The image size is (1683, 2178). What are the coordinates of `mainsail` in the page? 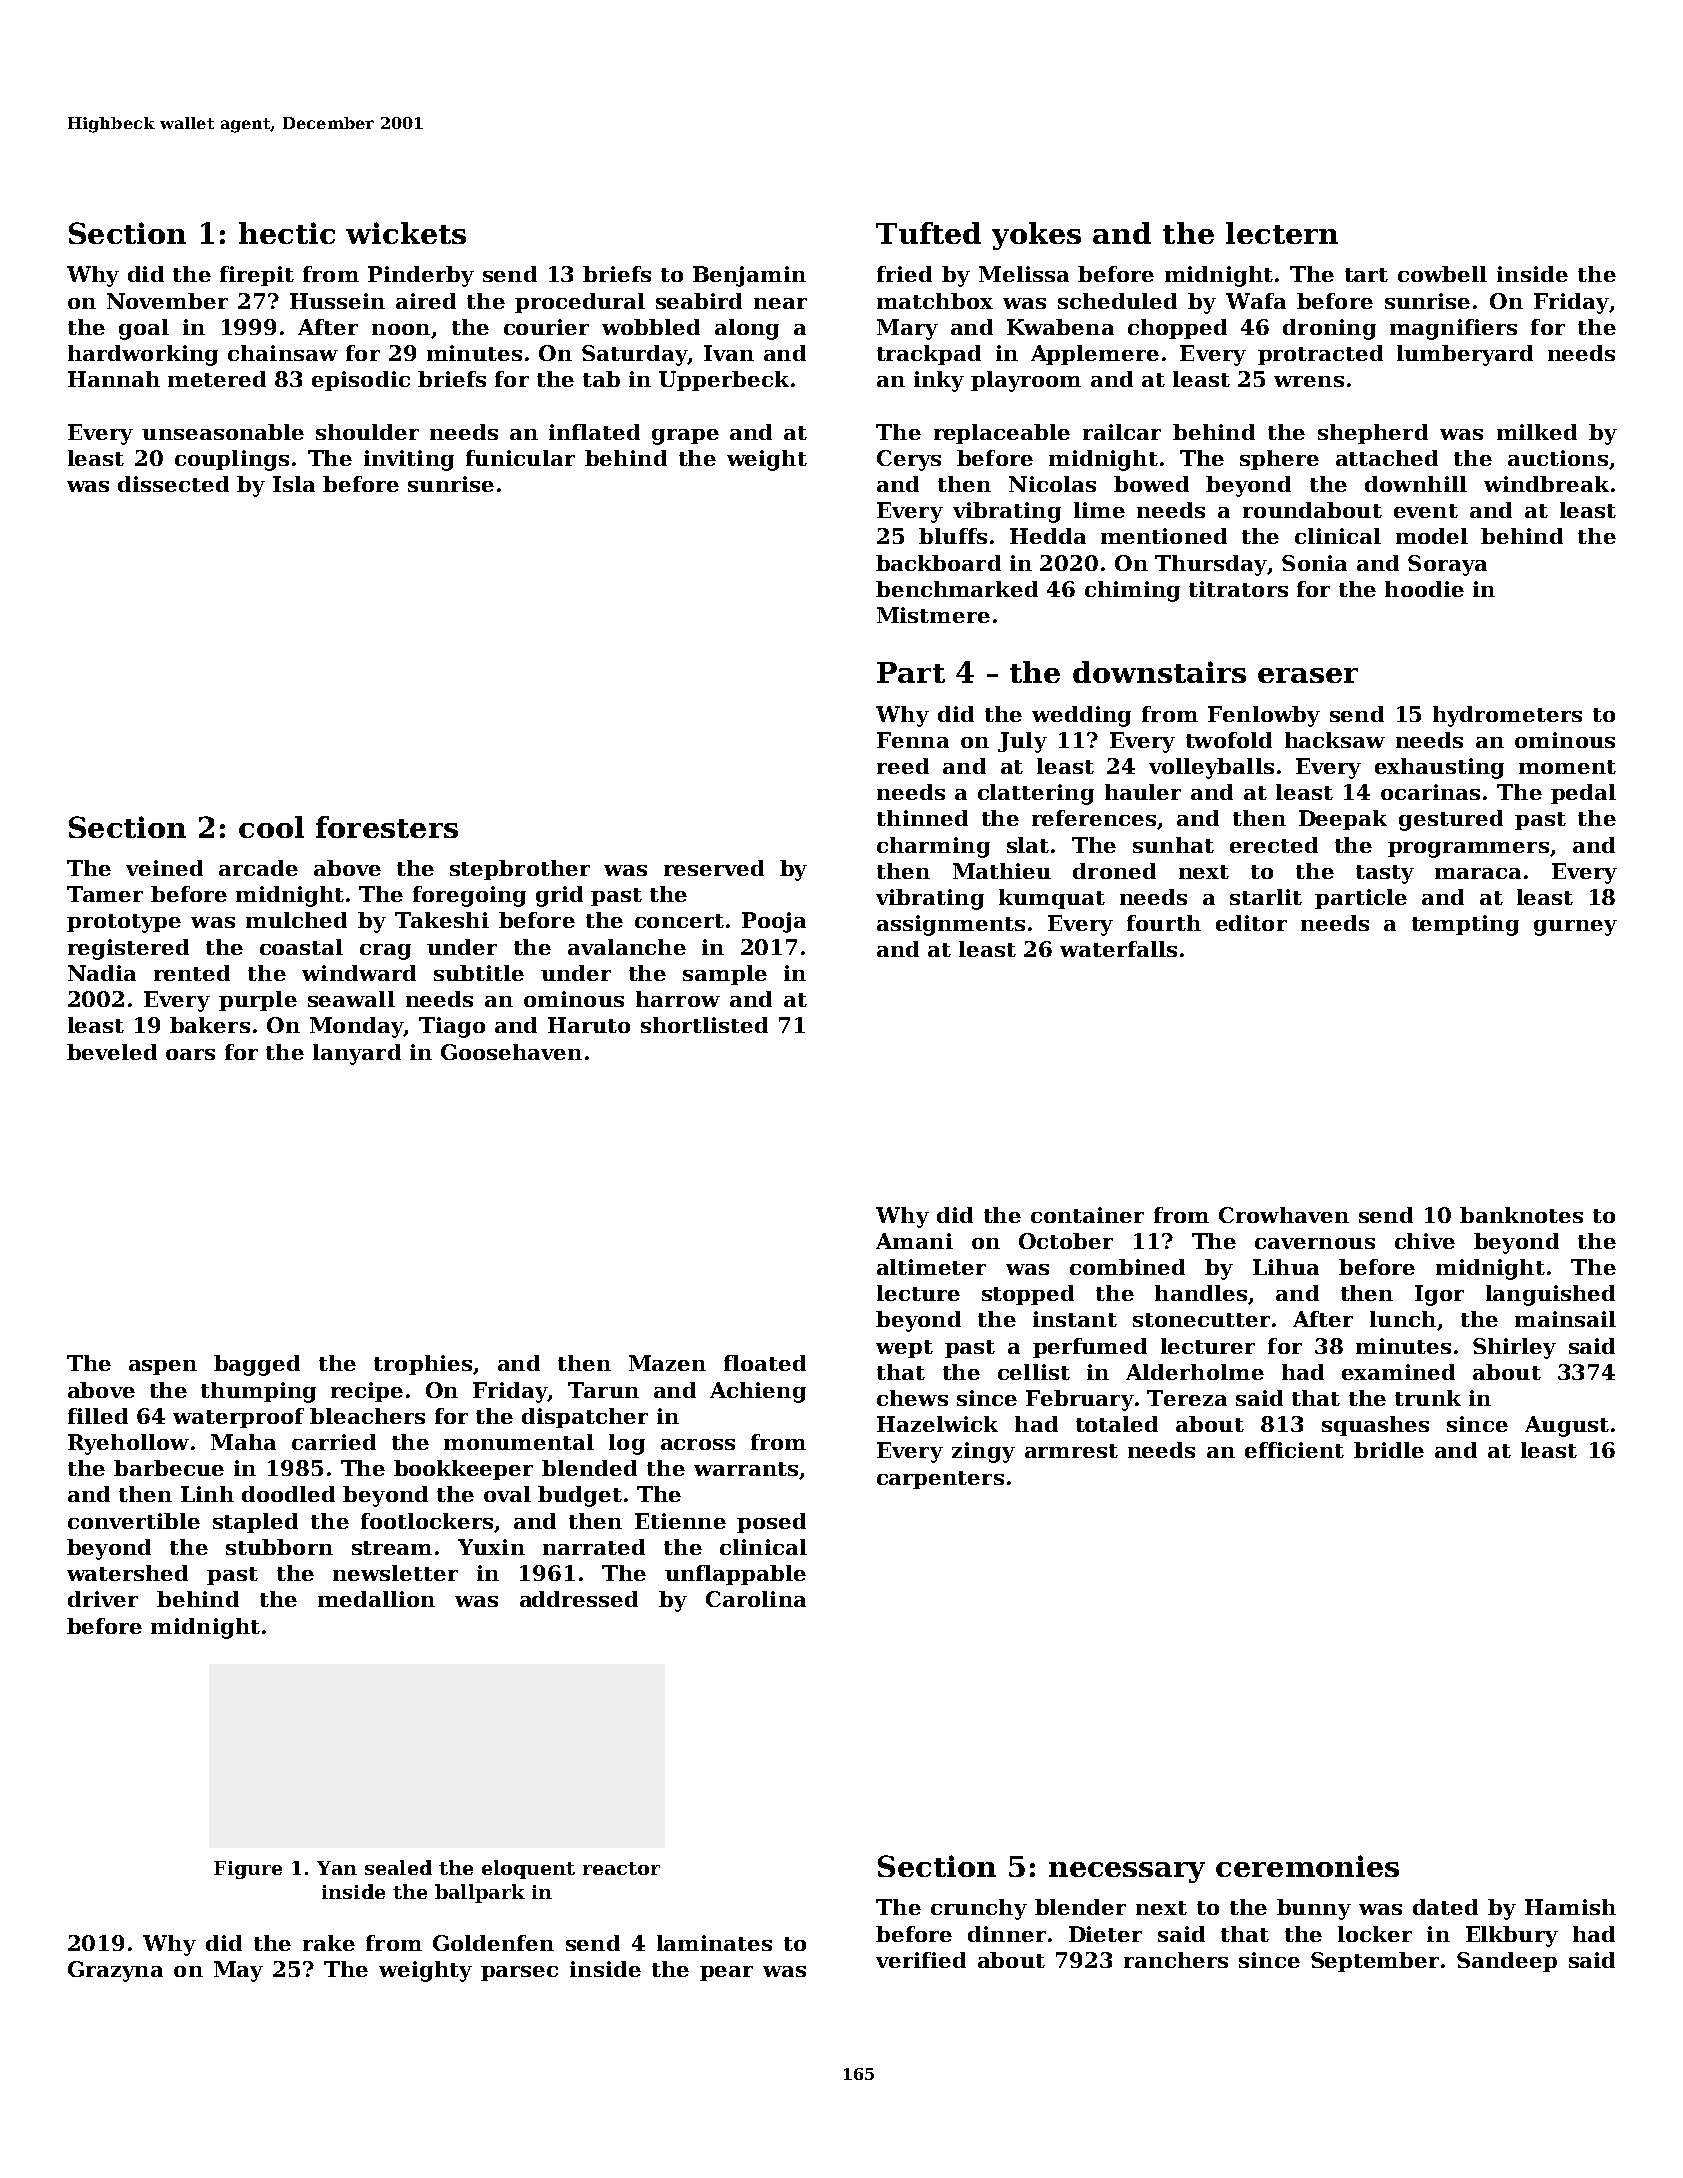 It's located at (1565, 1319).
